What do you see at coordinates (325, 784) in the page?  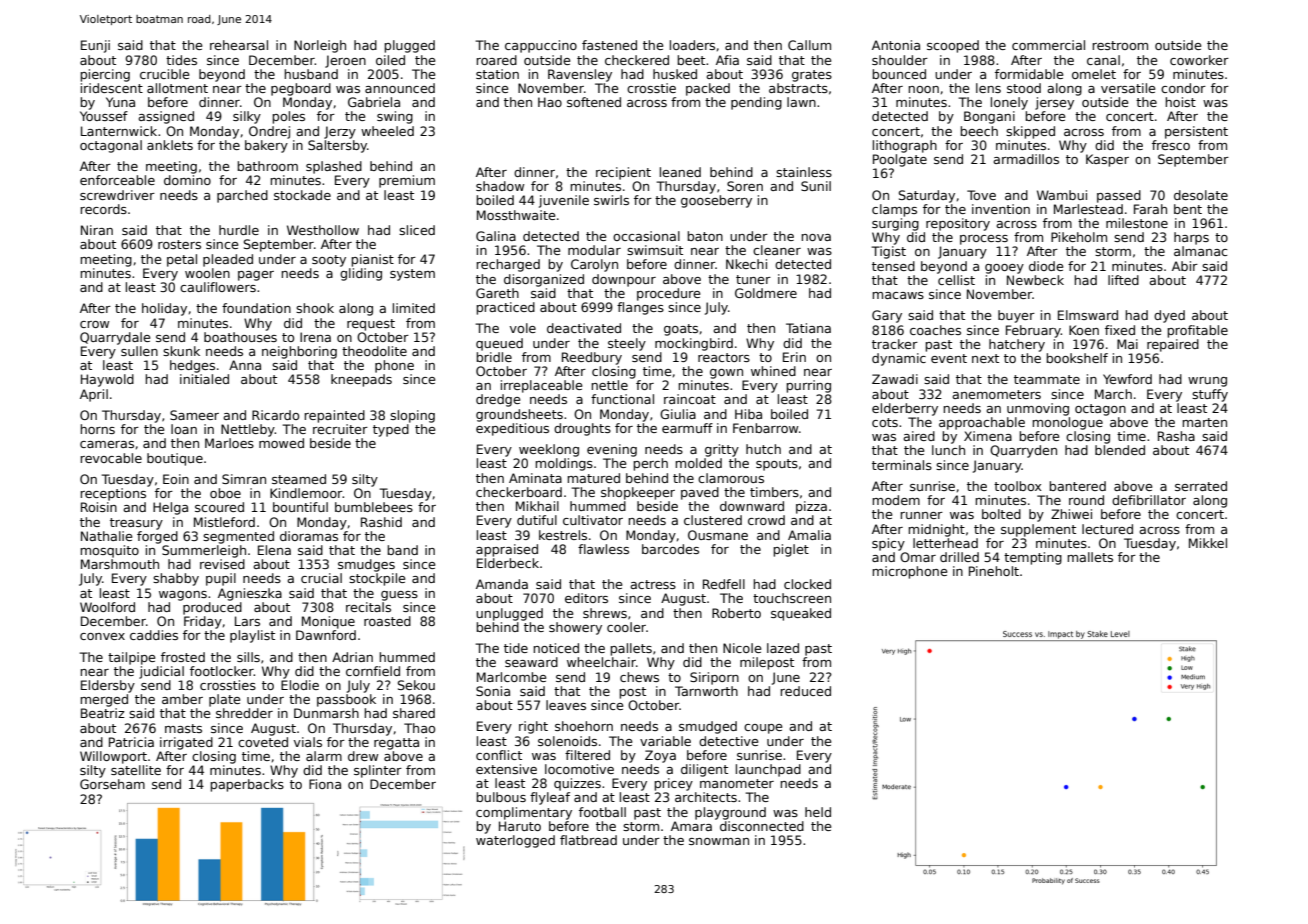 I see `Fiona` at bounding box center [325, 784].
